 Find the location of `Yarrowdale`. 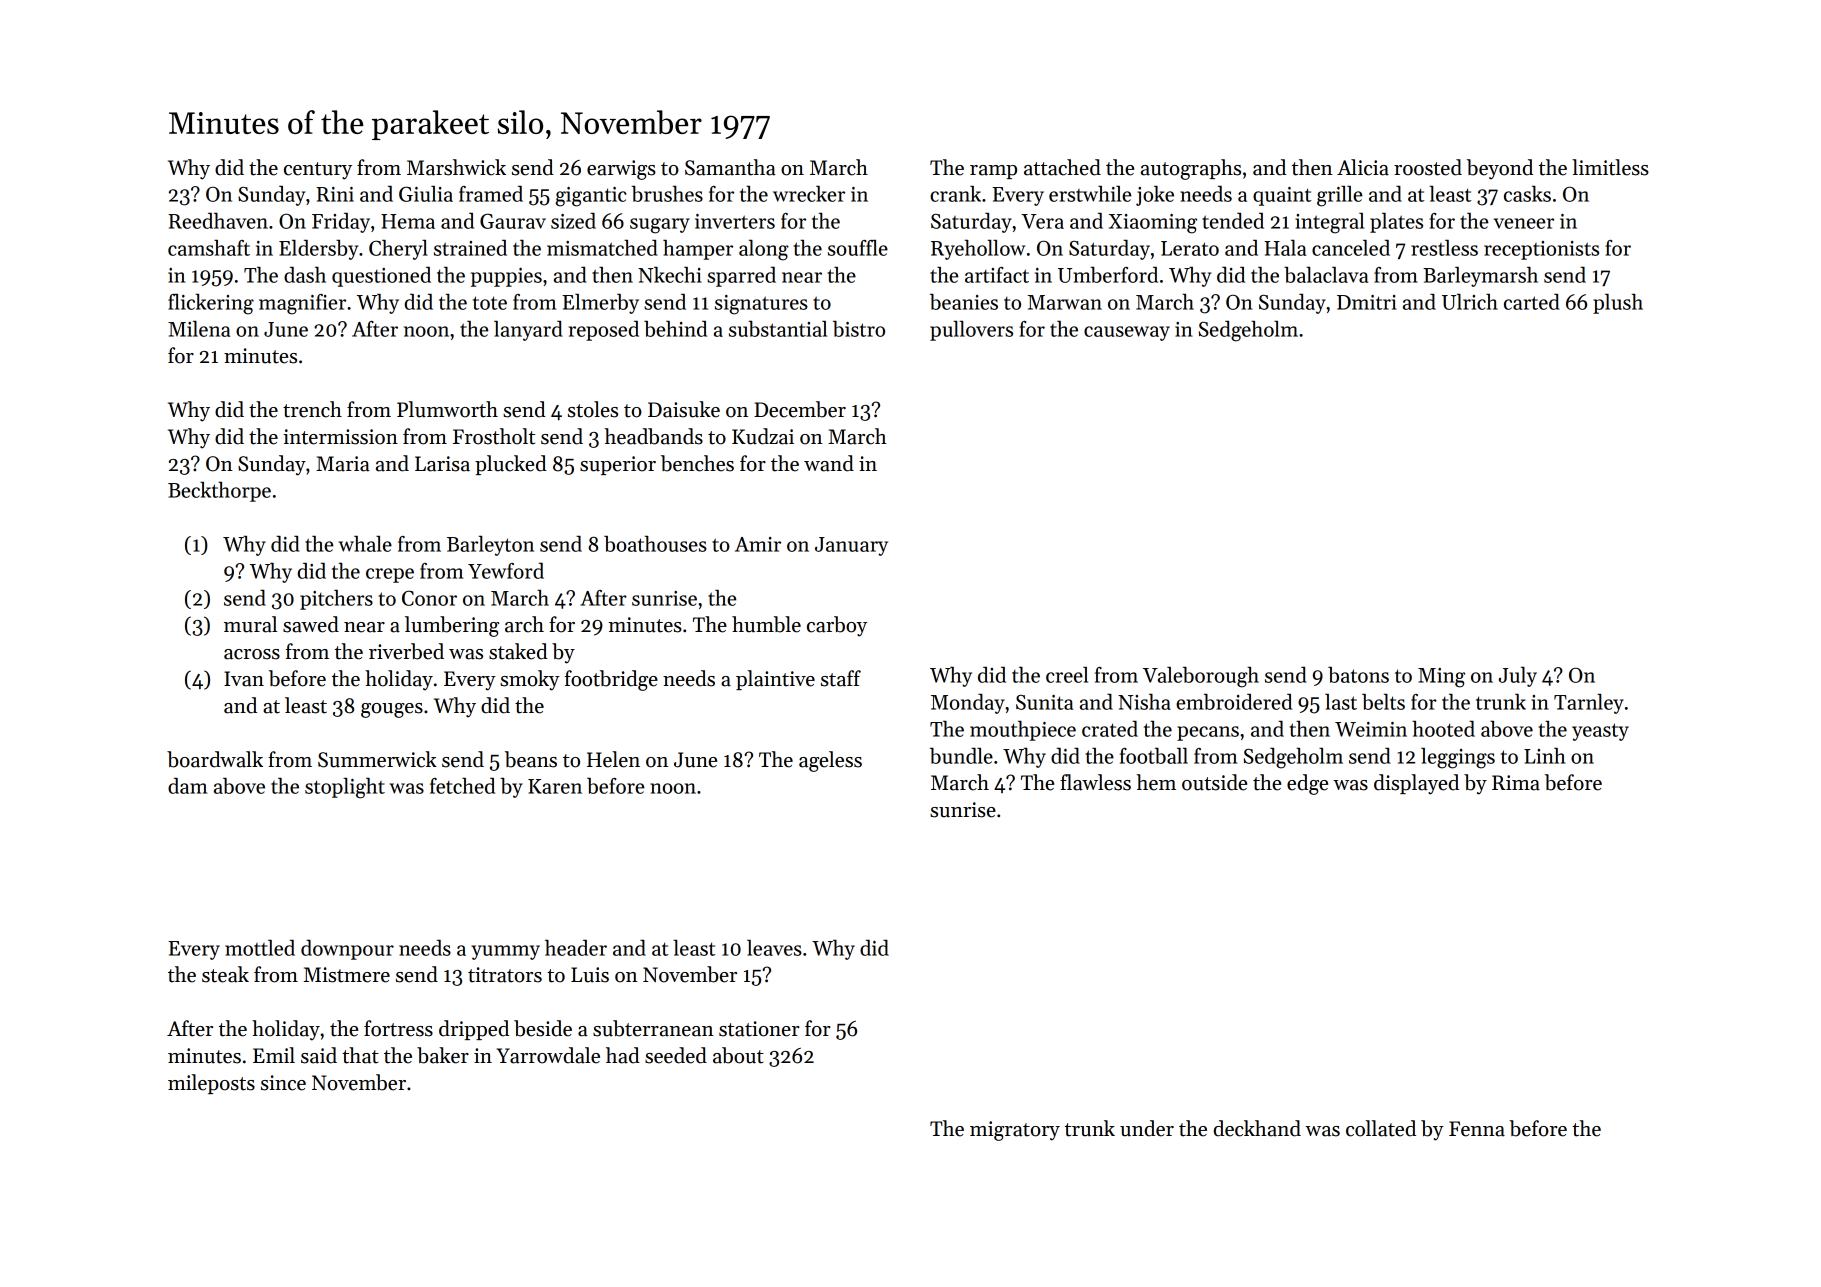

Yarrowdale is located at coordinates (548, 1055).
